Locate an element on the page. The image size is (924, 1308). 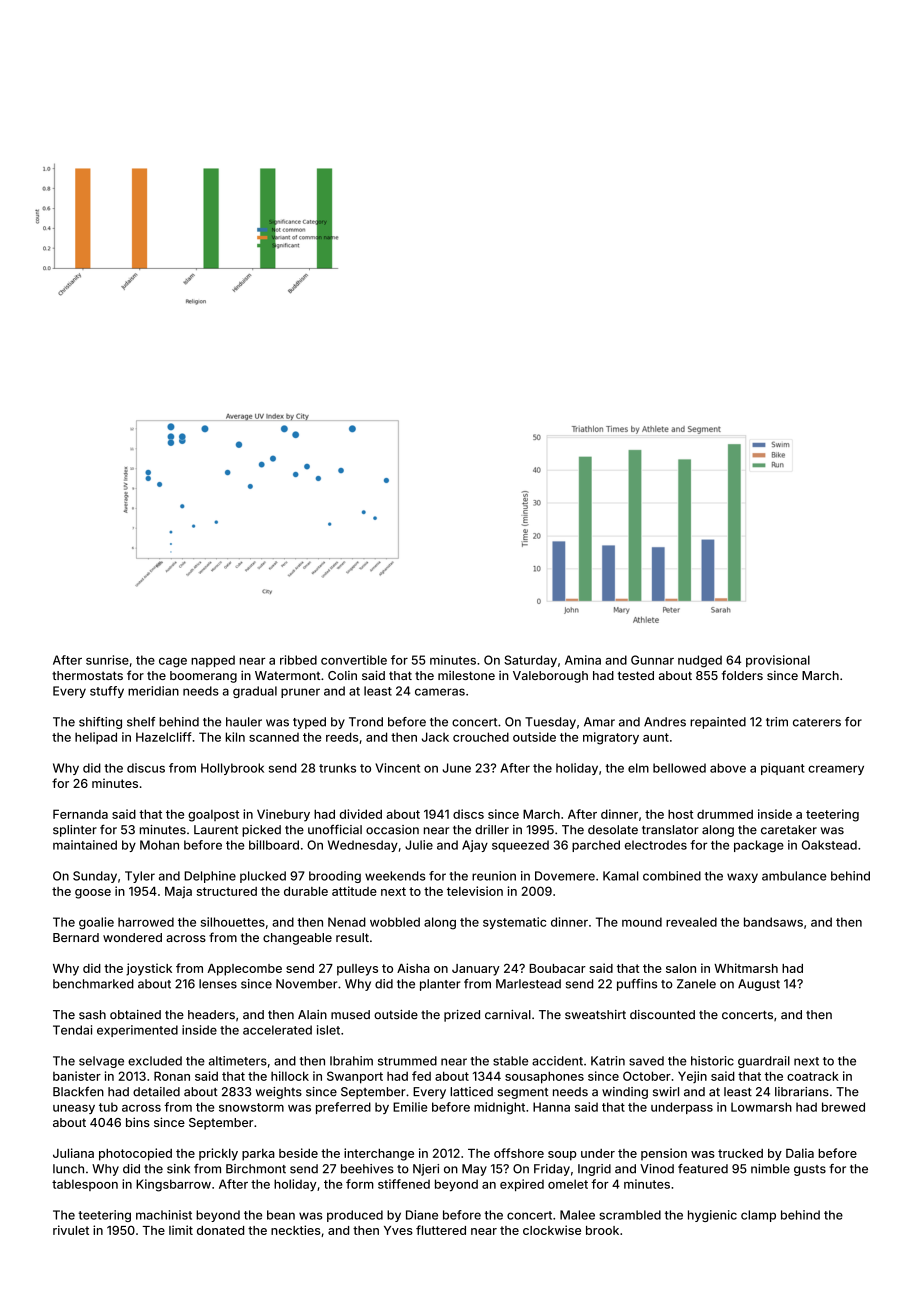
provisional is located at coordinates (778, 661).
